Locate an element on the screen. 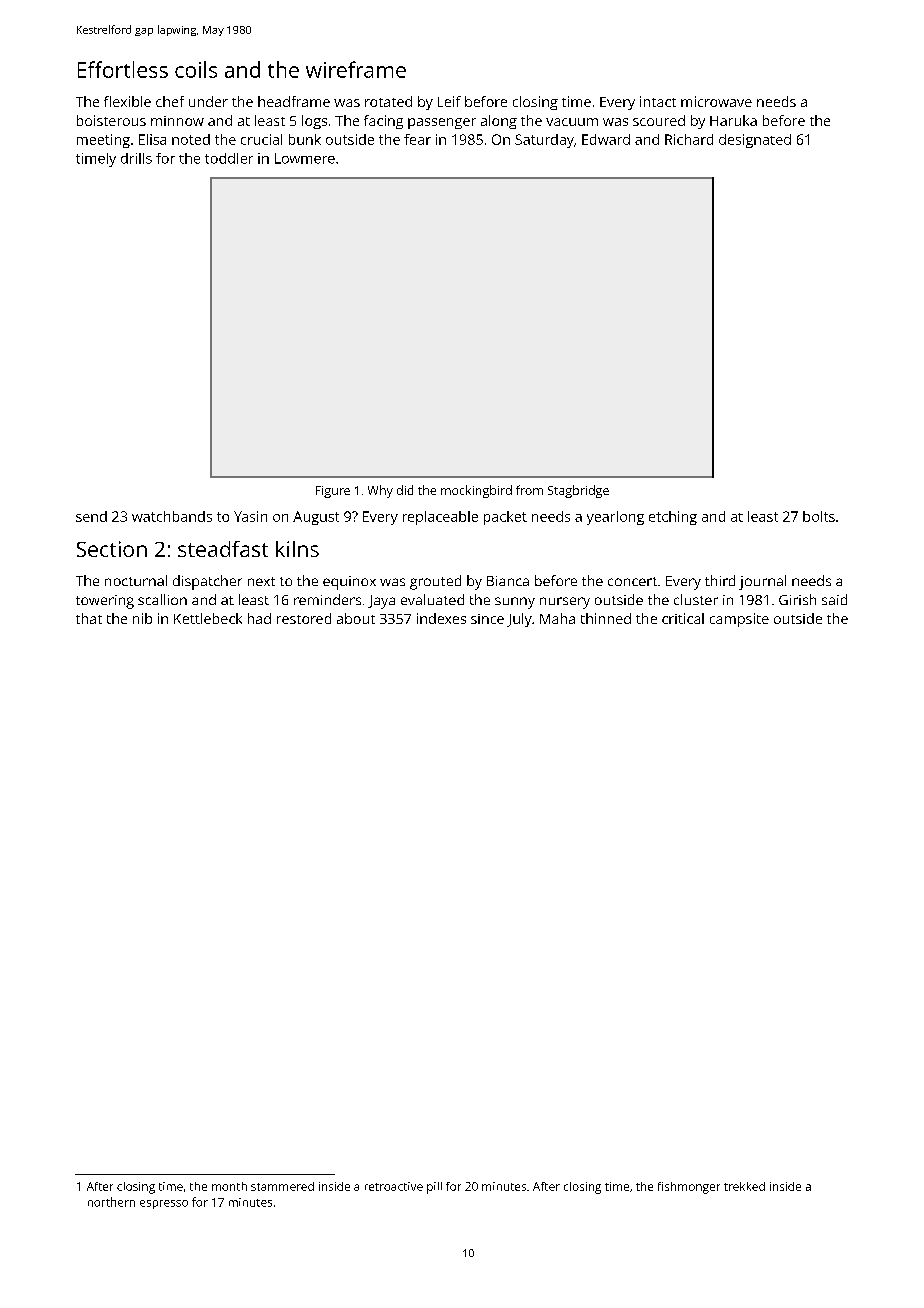 The width and height of the screenshot is (924, 1308). Effortless is located at coordinates (123, 69).
